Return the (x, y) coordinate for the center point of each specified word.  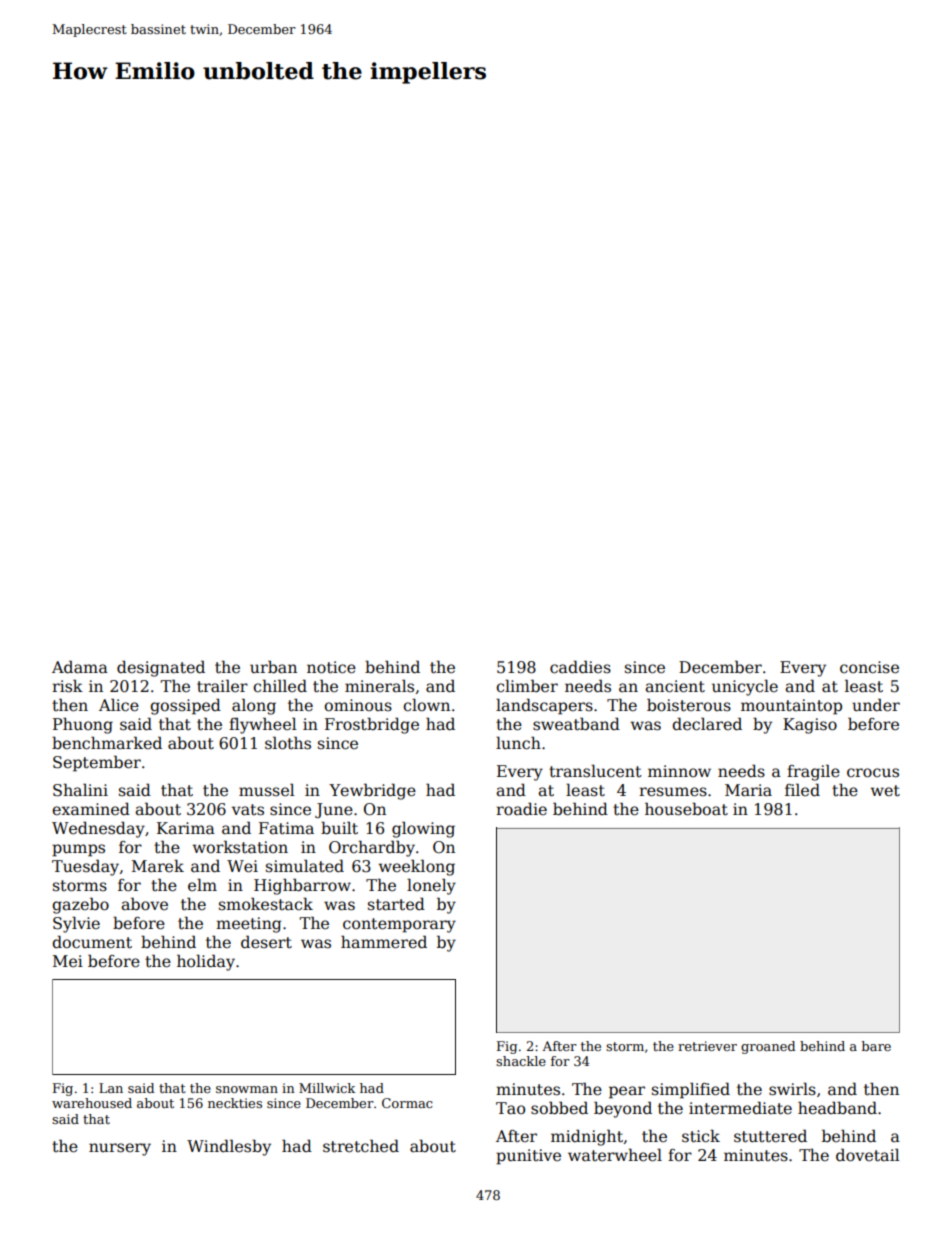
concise (869, 667)
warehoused (92, 1103)
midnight (587, 1137)
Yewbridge (372, 791)
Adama (80, 667)
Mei (68, 961)
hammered (384, 942)
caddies (580, 667)
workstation (240, 846)
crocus (873, 773)
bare (876, 1046)
